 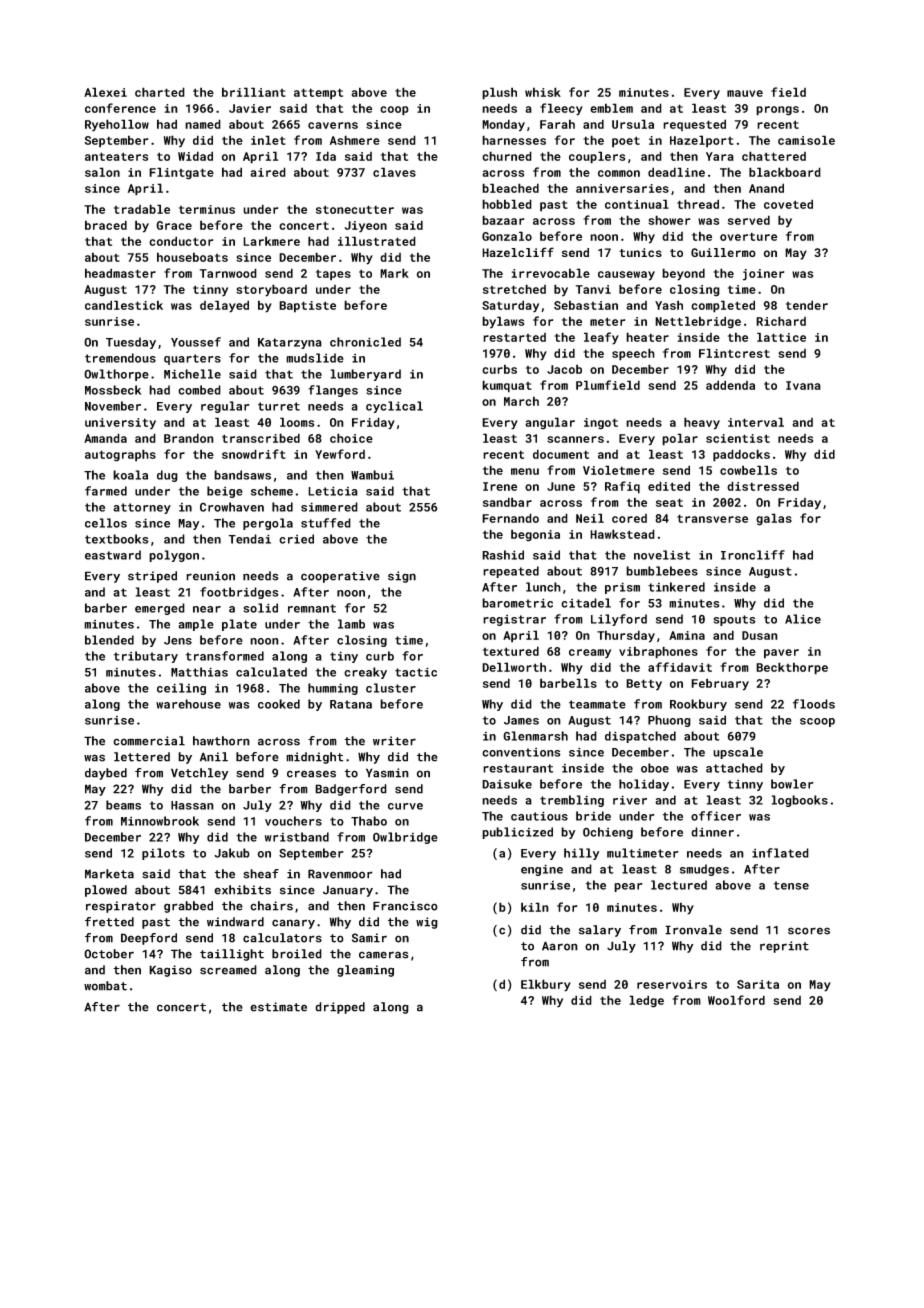 I want to click on James, so click(x=521, y=720).
